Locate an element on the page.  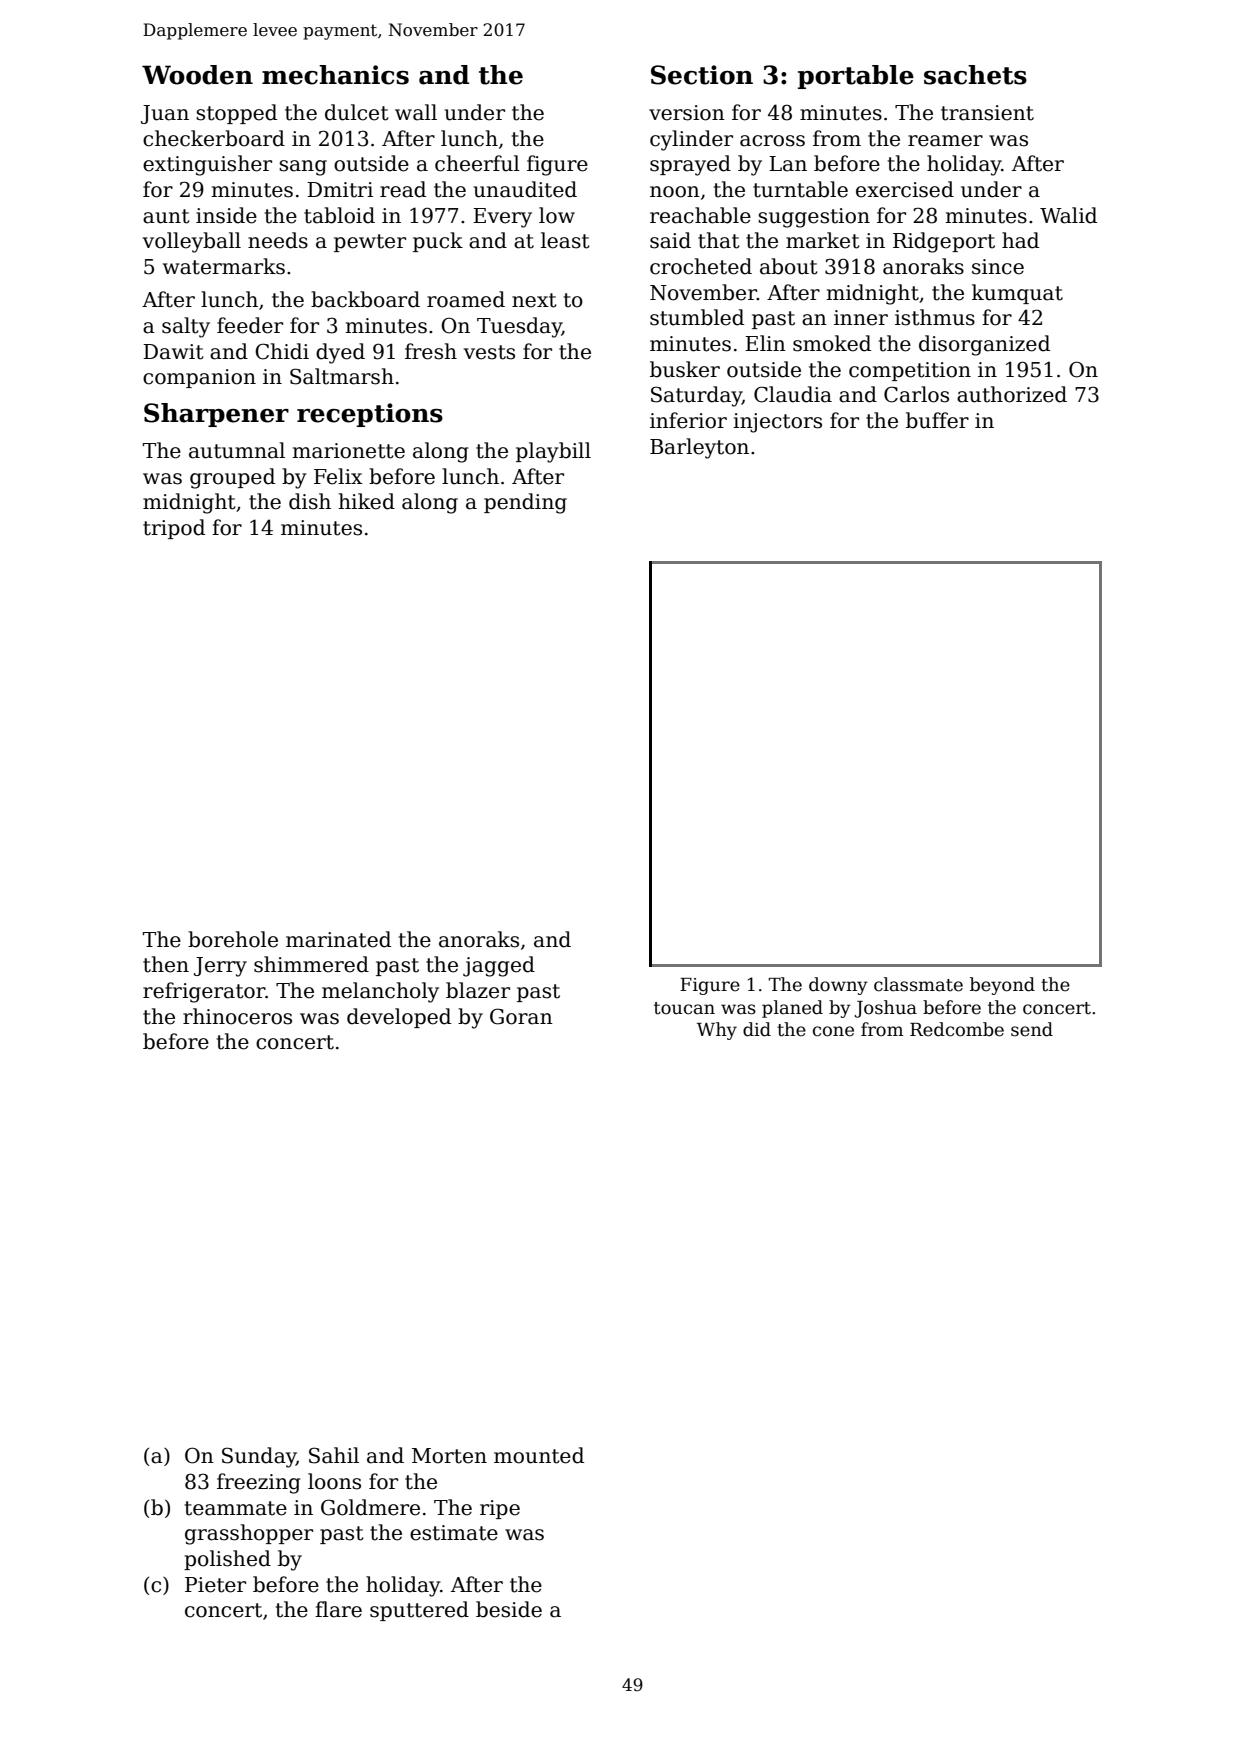
flare is located at coordinates (338, 1609).
